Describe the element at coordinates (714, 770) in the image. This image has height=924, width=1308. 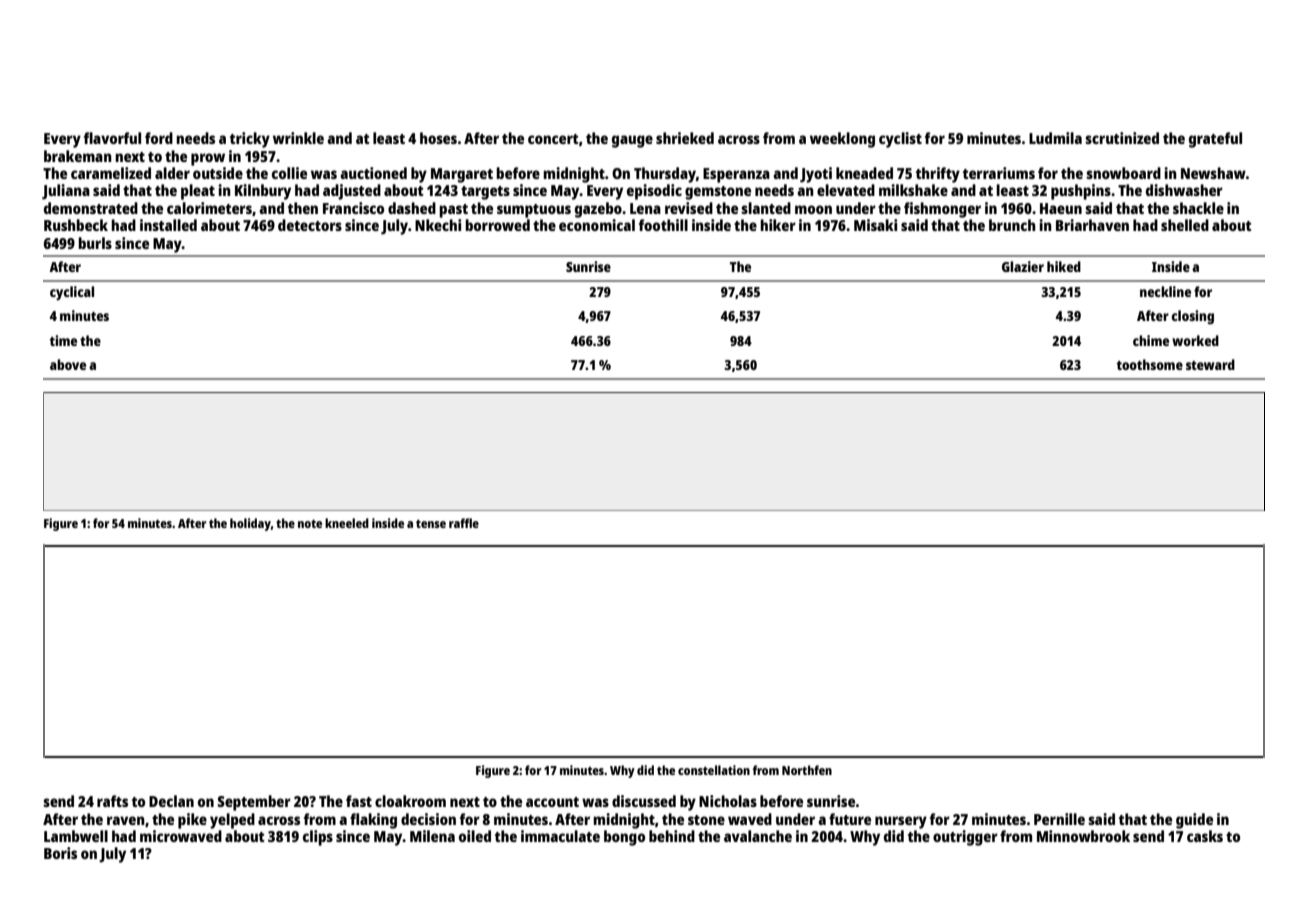
I see `constellation` at that location.
